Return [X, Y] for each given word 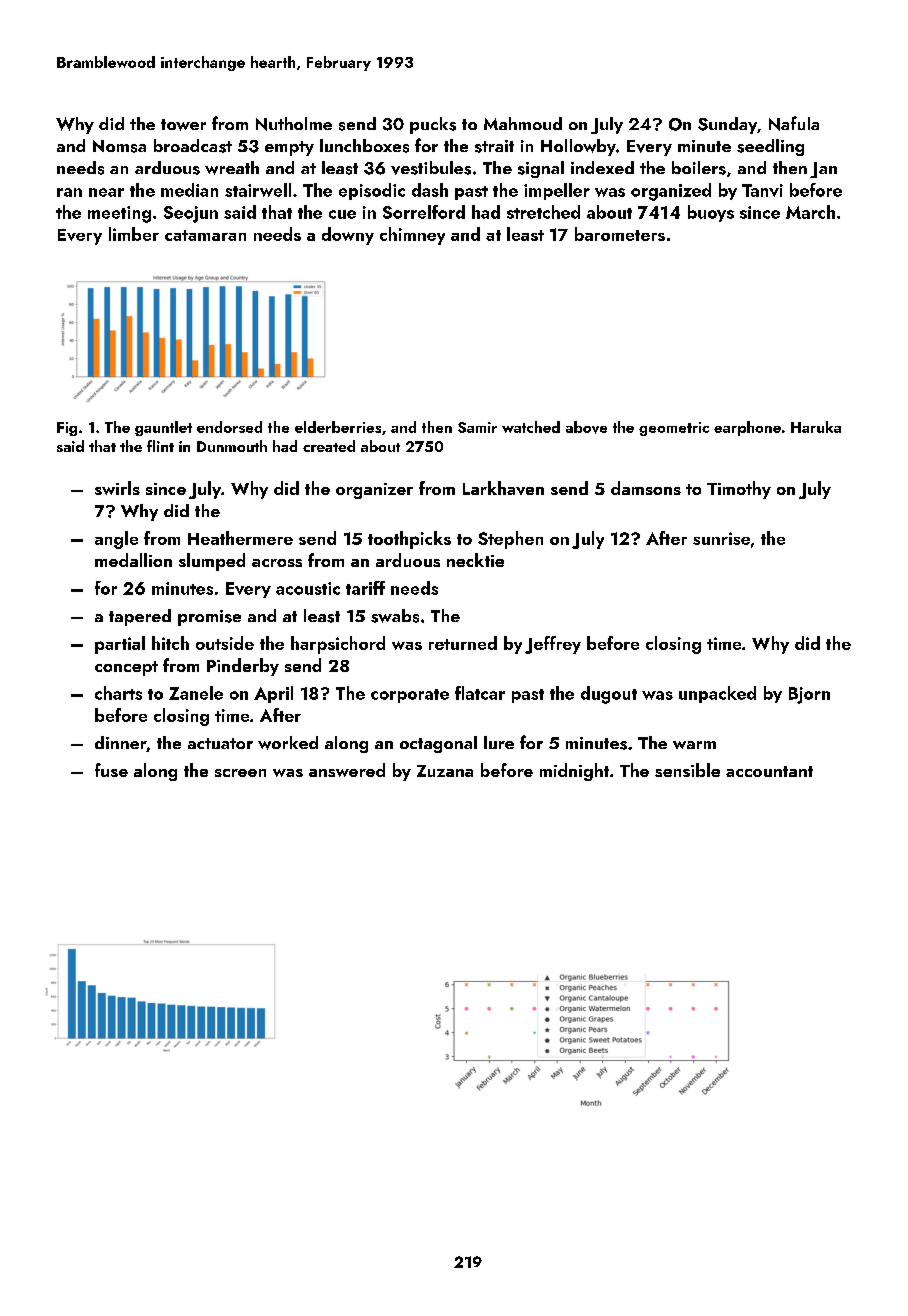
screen [240, 773]
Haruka [816, 427]
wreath [232, 168]
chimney [412, 236]
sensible [687, 770]
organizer [374, 491]
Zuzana [445, 771]
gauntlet [163, 428]
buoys [711, 213]
